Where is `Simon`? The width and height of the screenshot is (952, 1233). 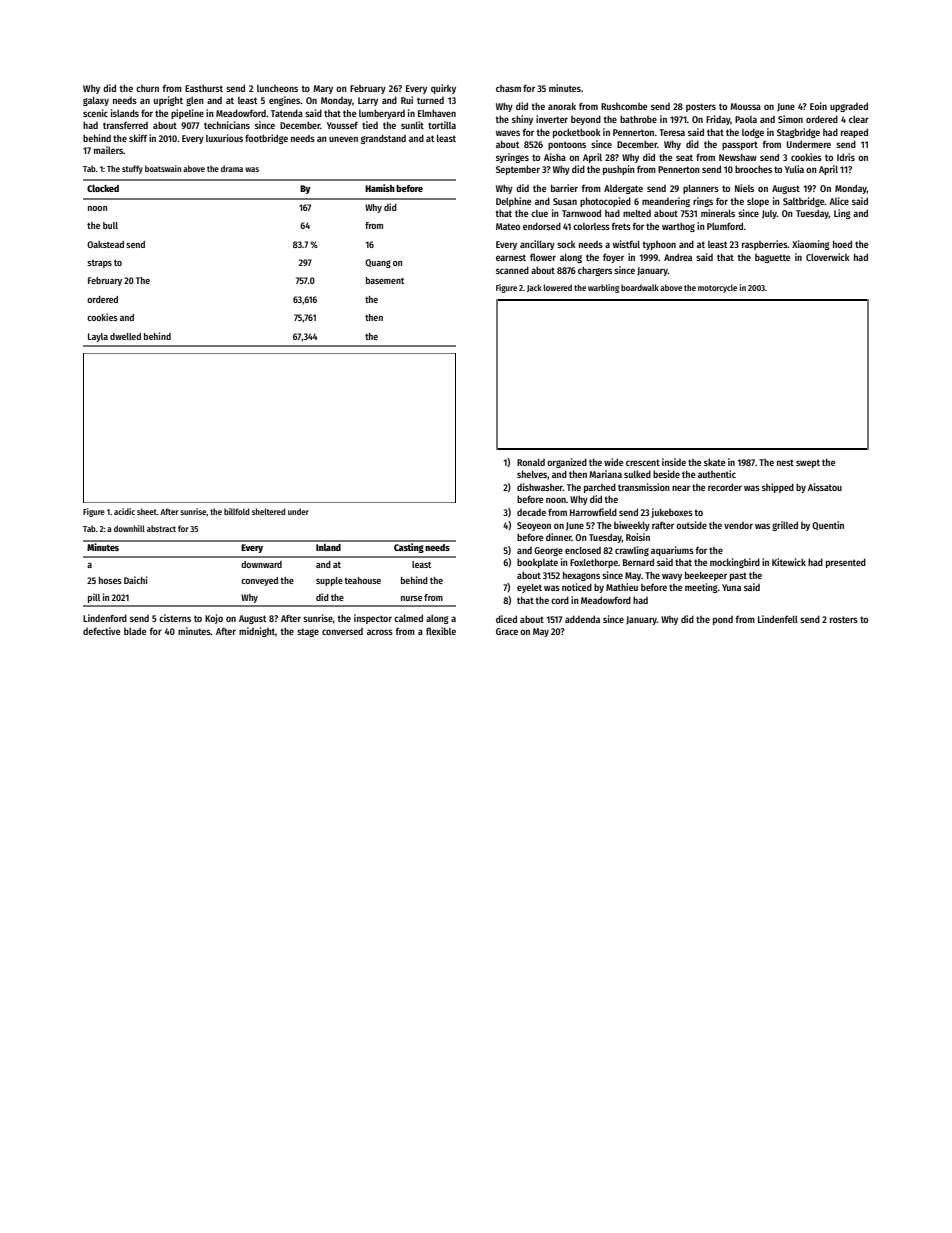
Simon is located at coordinates (790, 119).
